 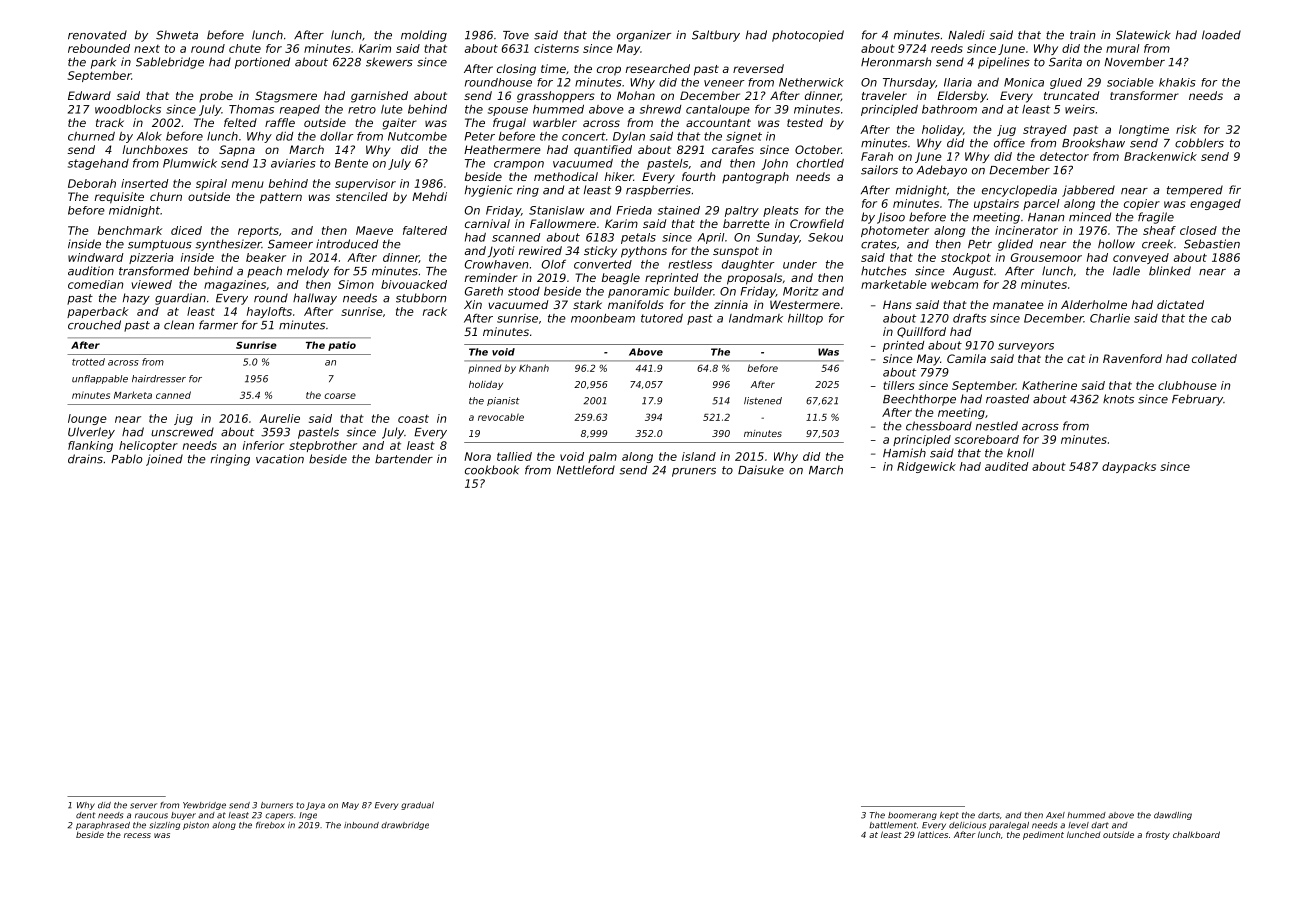 What do you see at coordinates (1215, 204) in the screenshot?
I see `engaged` at bounding box center [1215, 204].
